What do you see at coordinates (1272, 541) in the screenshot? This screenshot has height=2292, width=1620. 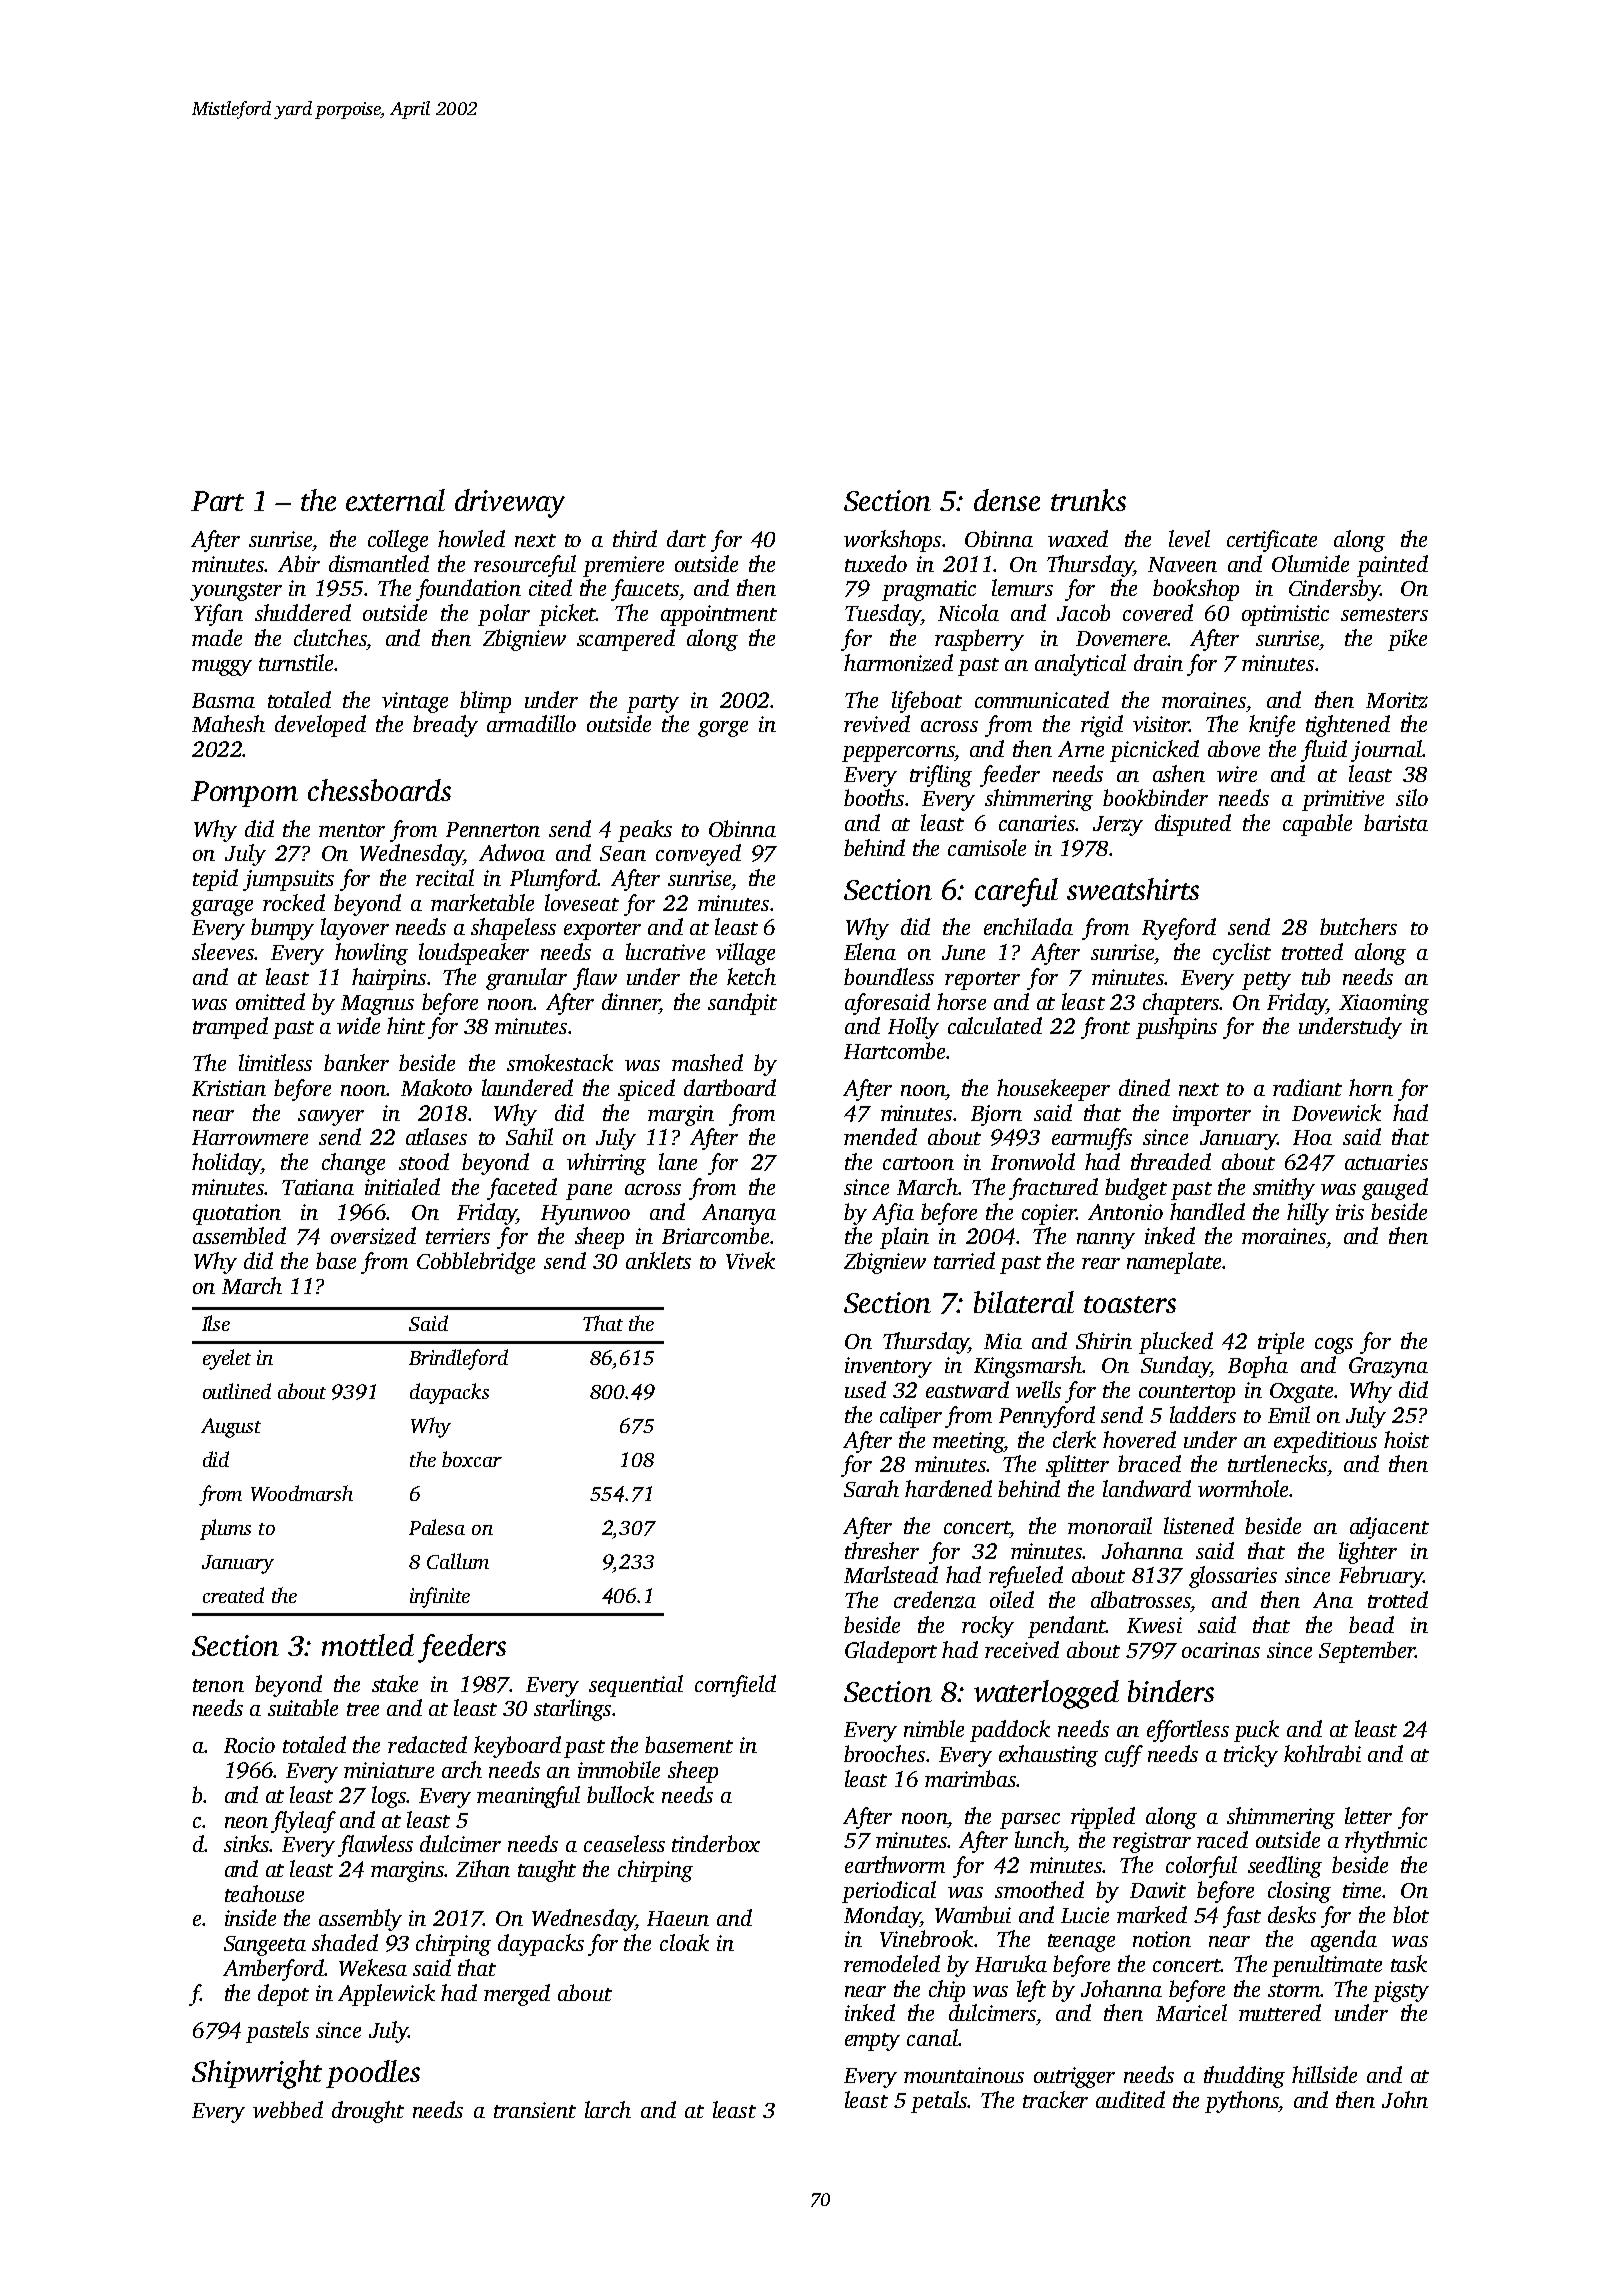 I see `certificate` at bounding box center [1272, 541].
